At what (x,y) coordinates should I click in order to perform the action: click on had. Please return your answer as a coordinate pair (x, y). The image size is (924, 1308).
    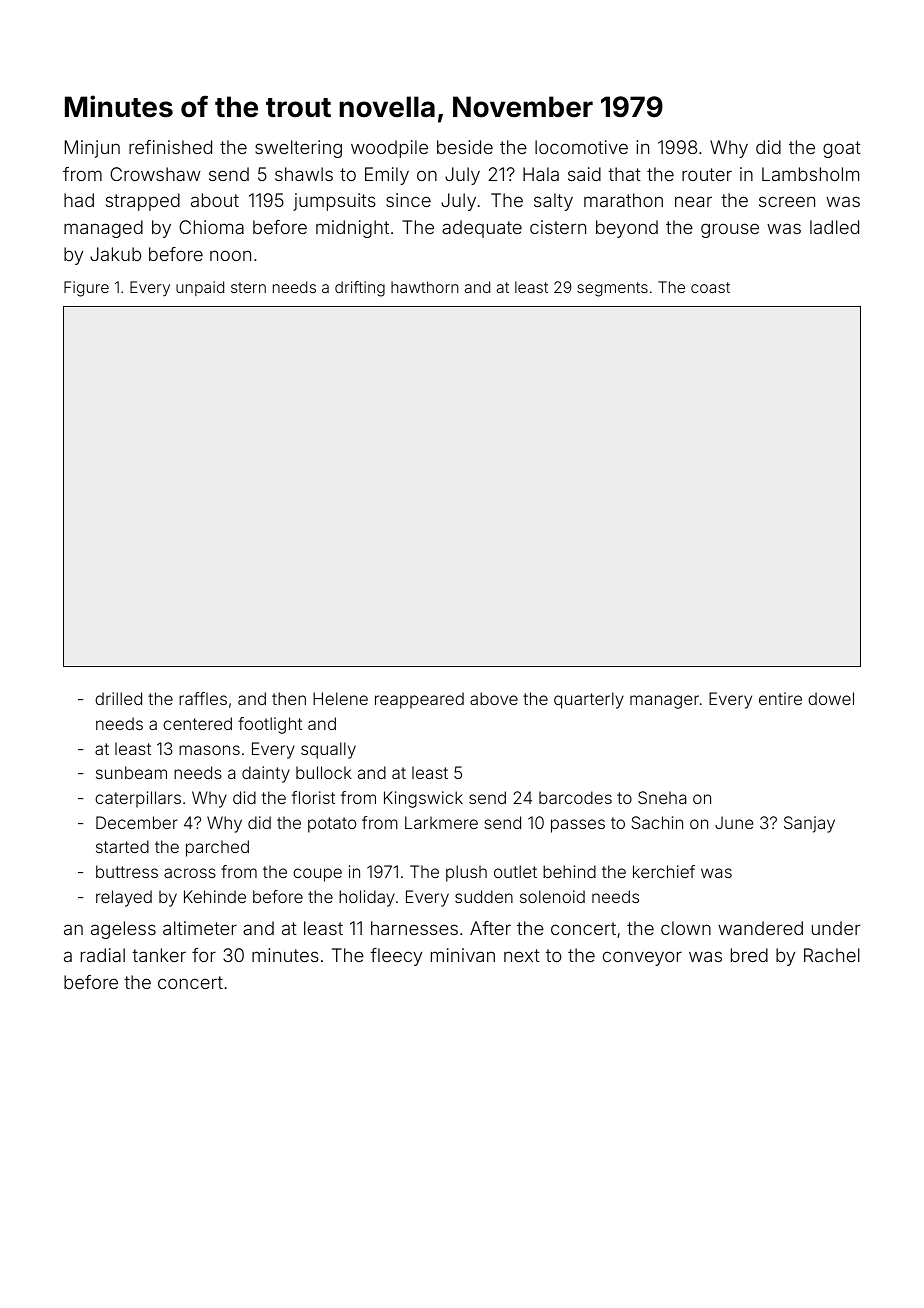
    Looking at the image, I should click on (79, 200).
